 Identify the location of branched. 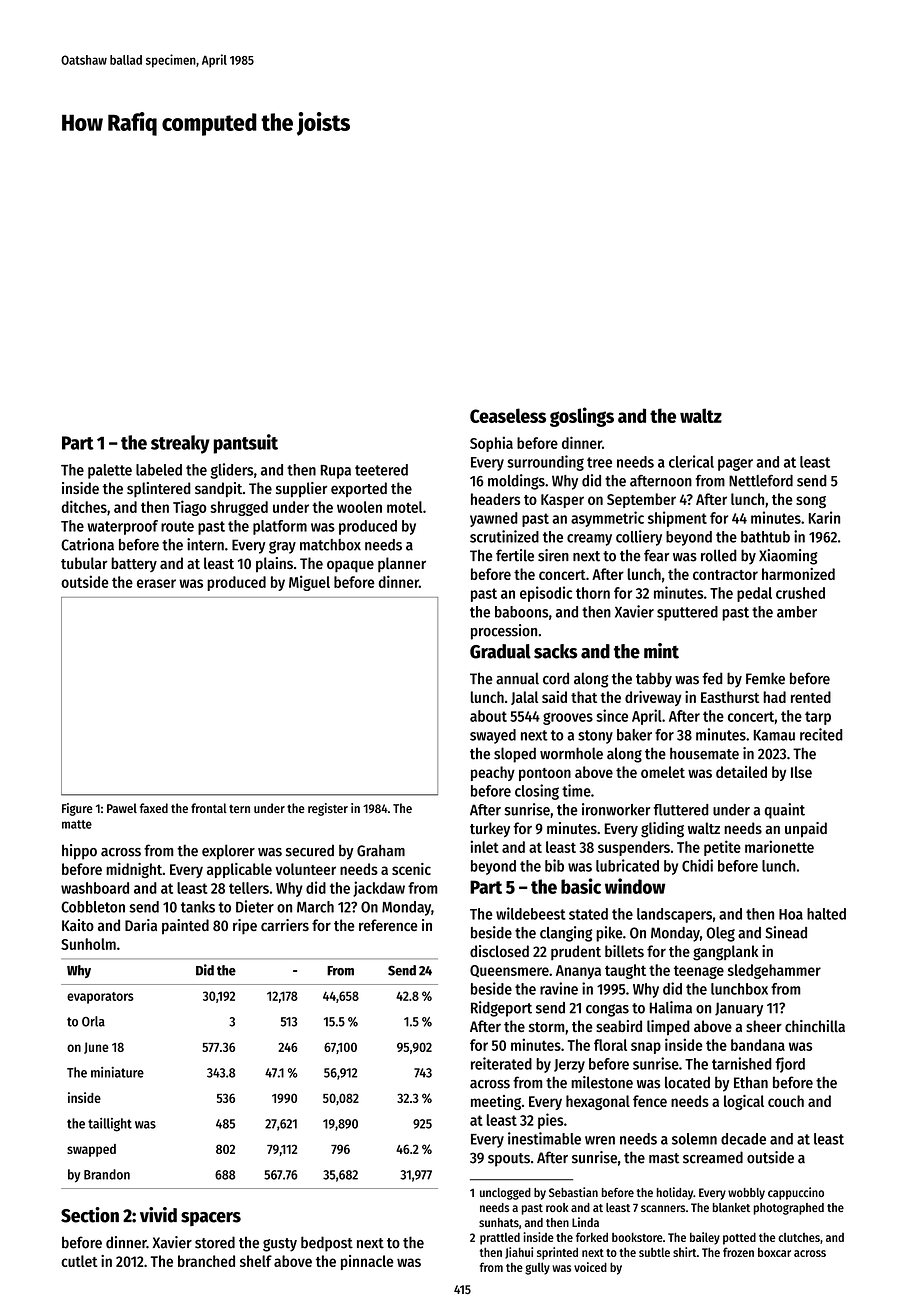
(206, 1261).
